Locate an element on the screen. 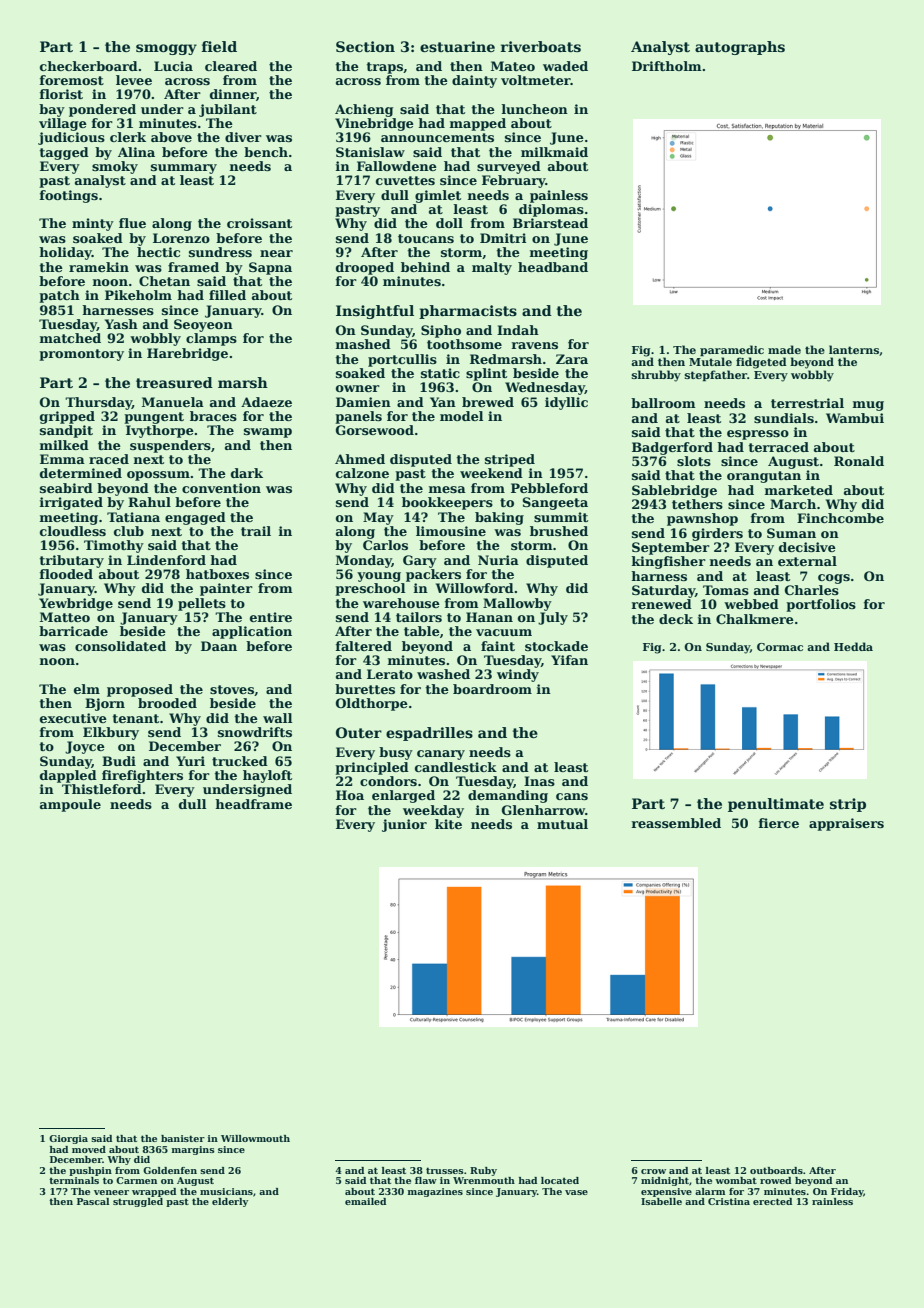 The height and width of the screenshot is (1308, 924). field is located at coordinates (219, 46).
